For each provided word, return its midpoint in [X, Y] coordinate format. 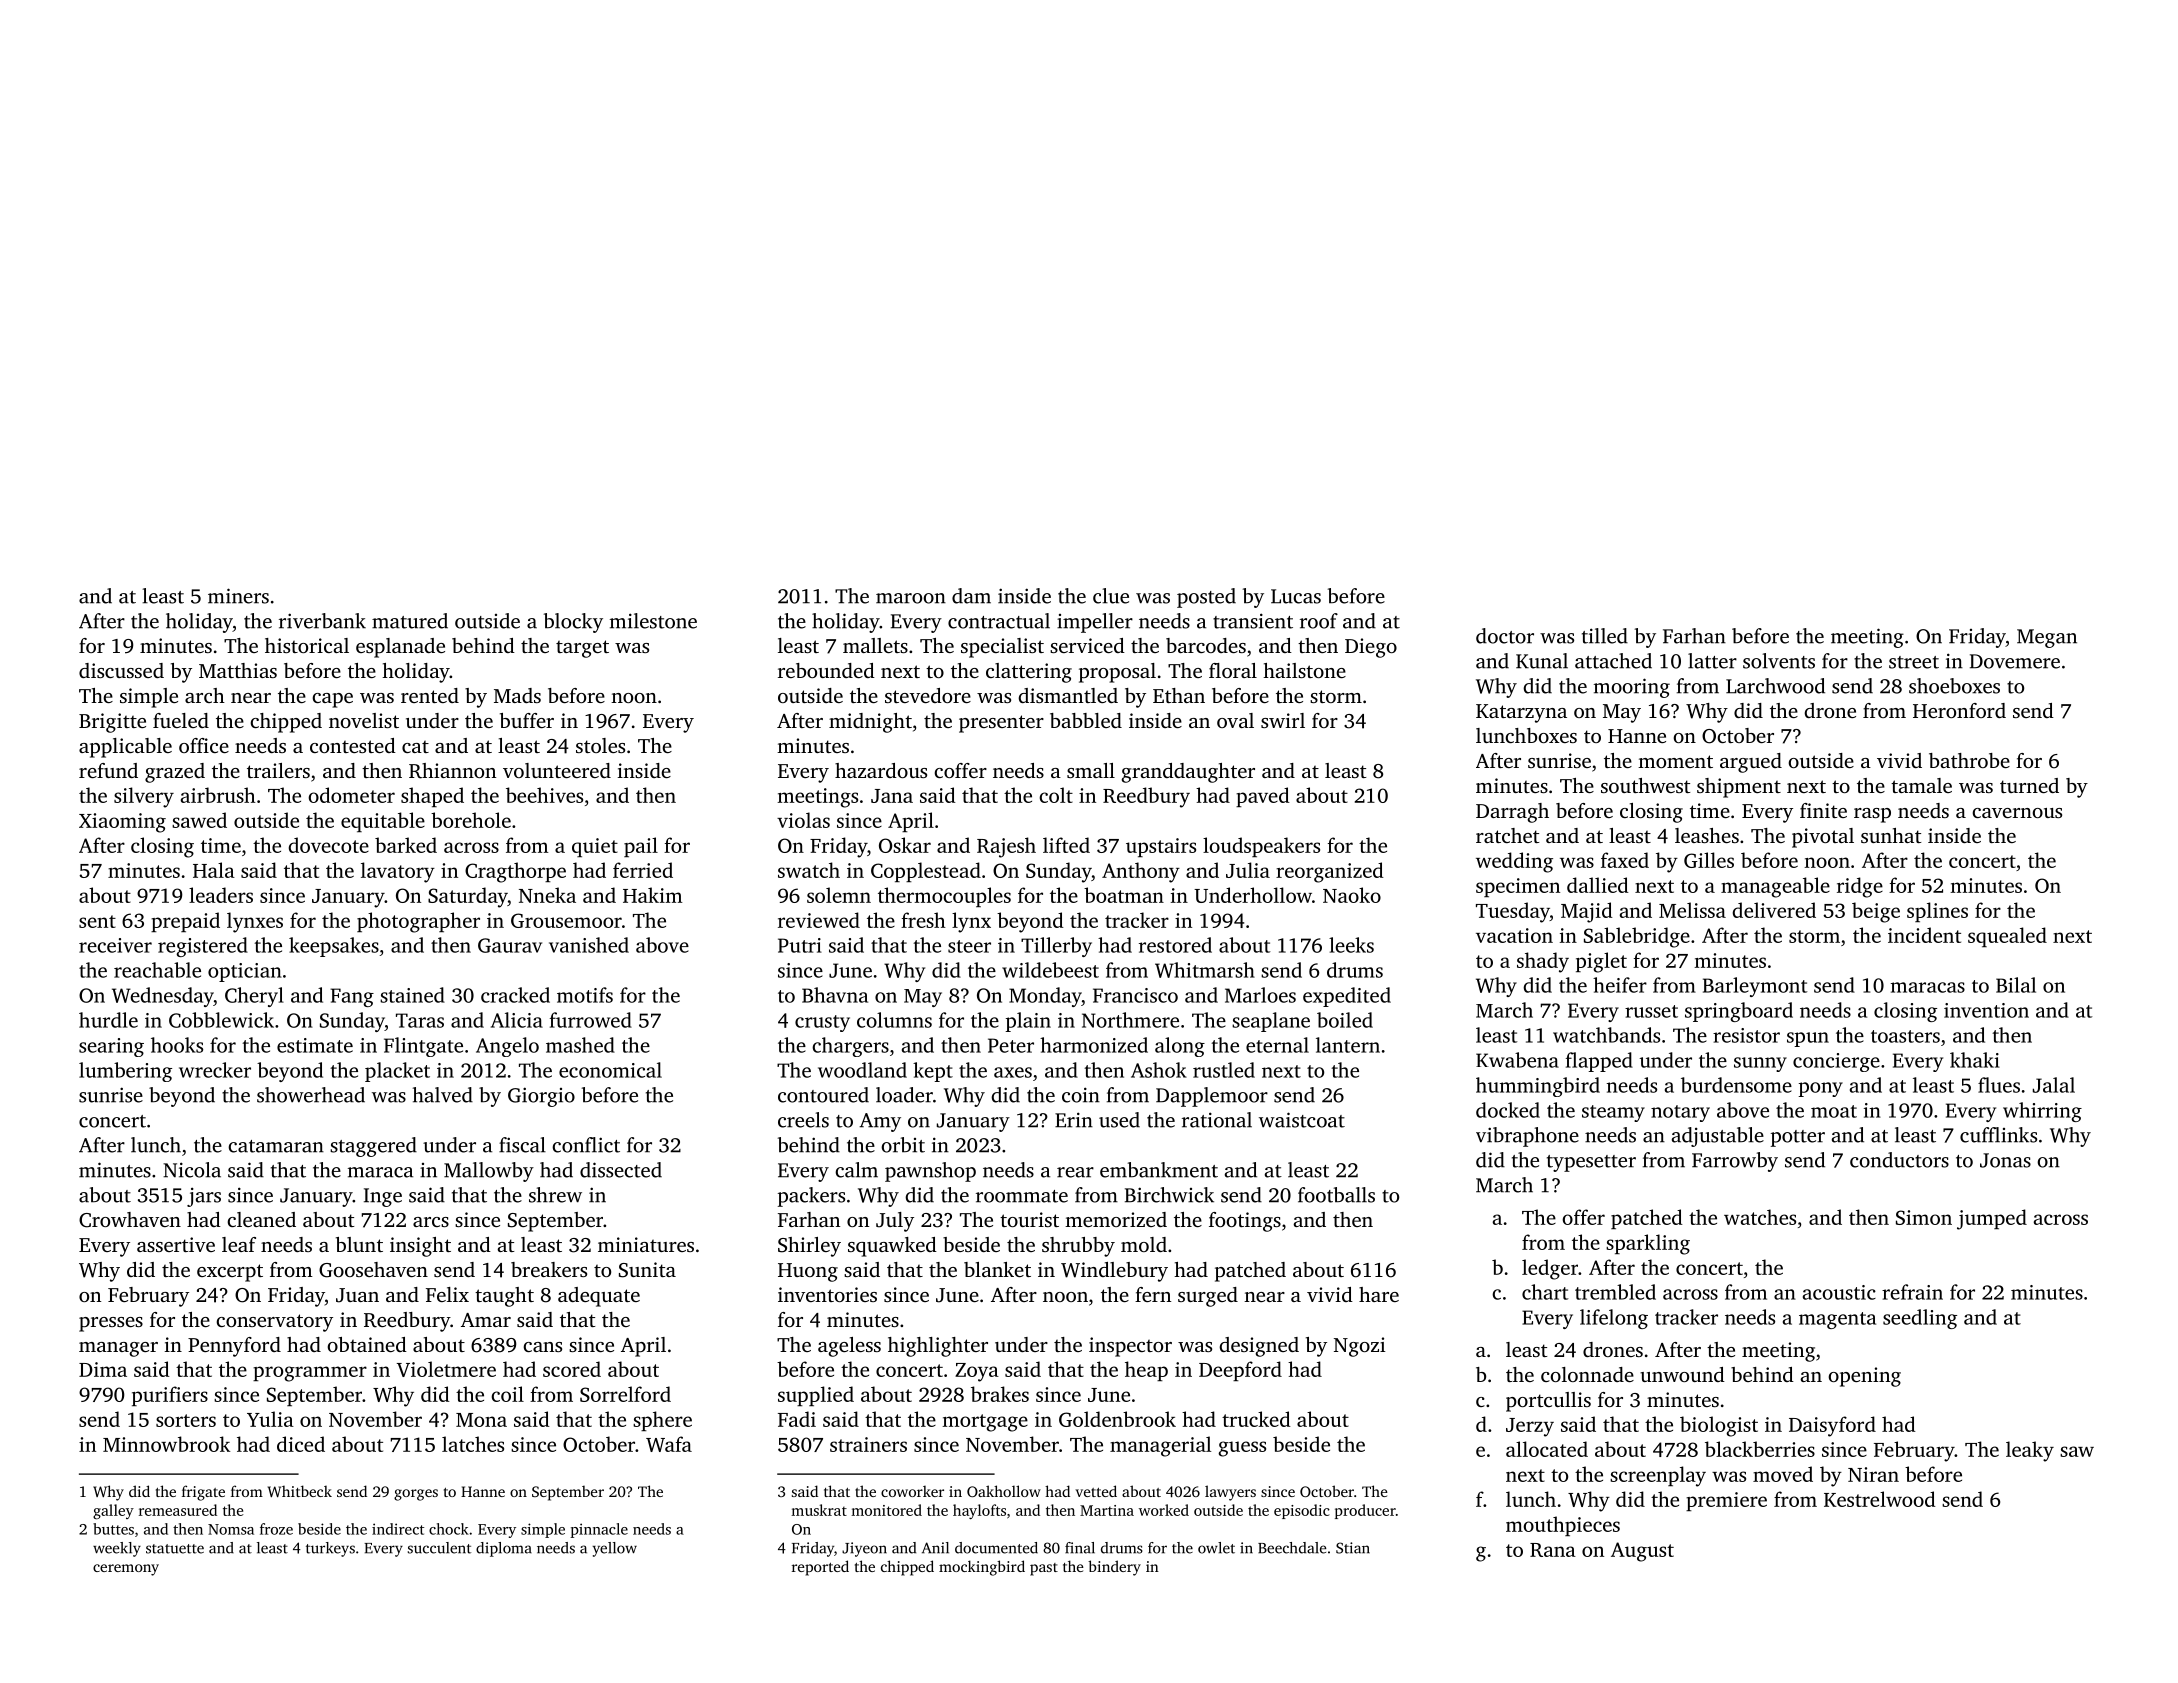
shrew [555, 1195]
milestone [653, 621]
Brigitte [112, 723]
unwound [1682, 1374]
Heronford [1959, 710]
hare [1379, 1294]
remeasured [178, 1510]
